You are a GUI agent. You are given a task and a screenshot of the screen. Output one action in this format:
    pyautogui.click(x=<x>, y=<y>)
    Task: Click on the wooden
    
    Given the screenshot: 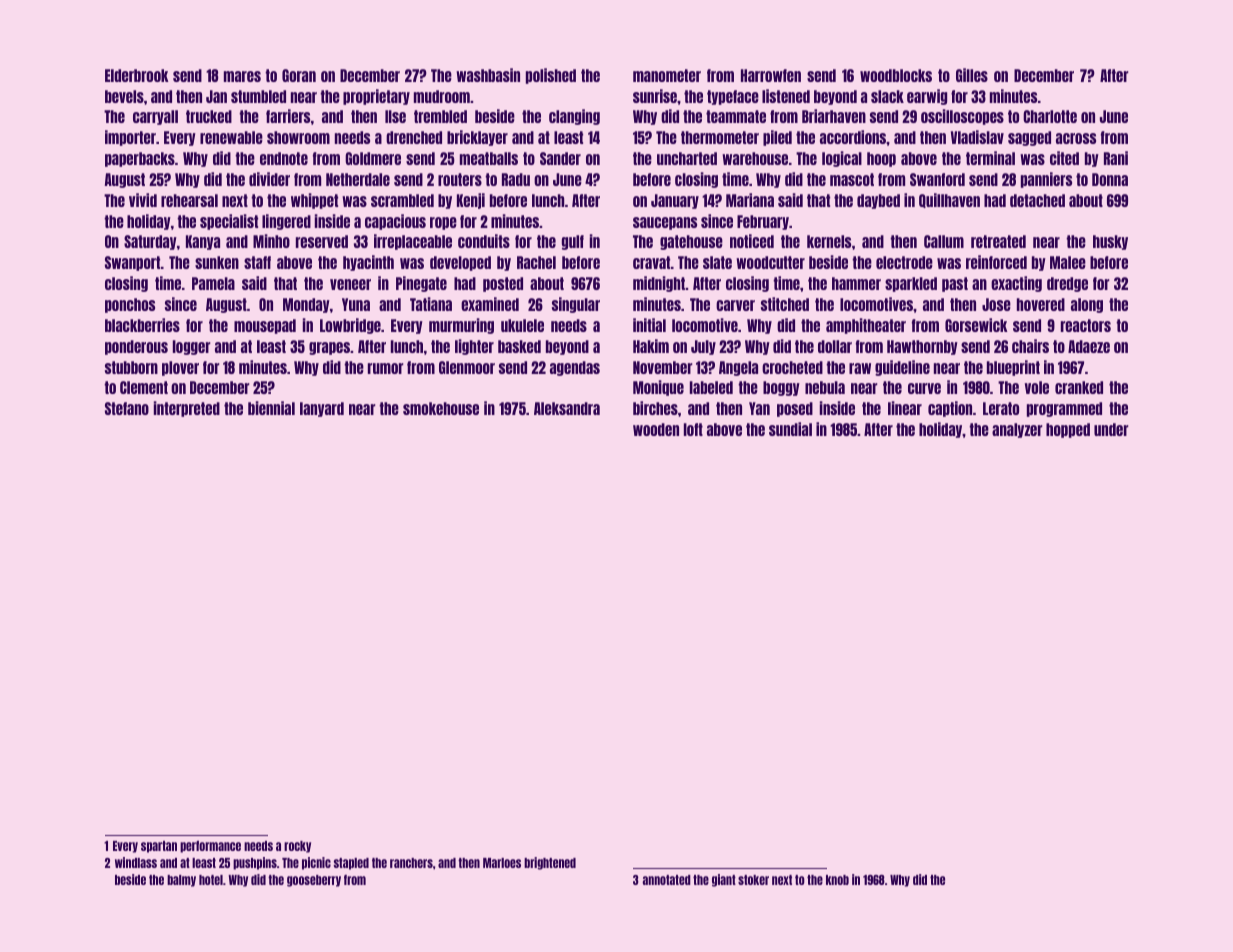 What is the action you would take?
    pyautogui.click(x=656, y=429)
